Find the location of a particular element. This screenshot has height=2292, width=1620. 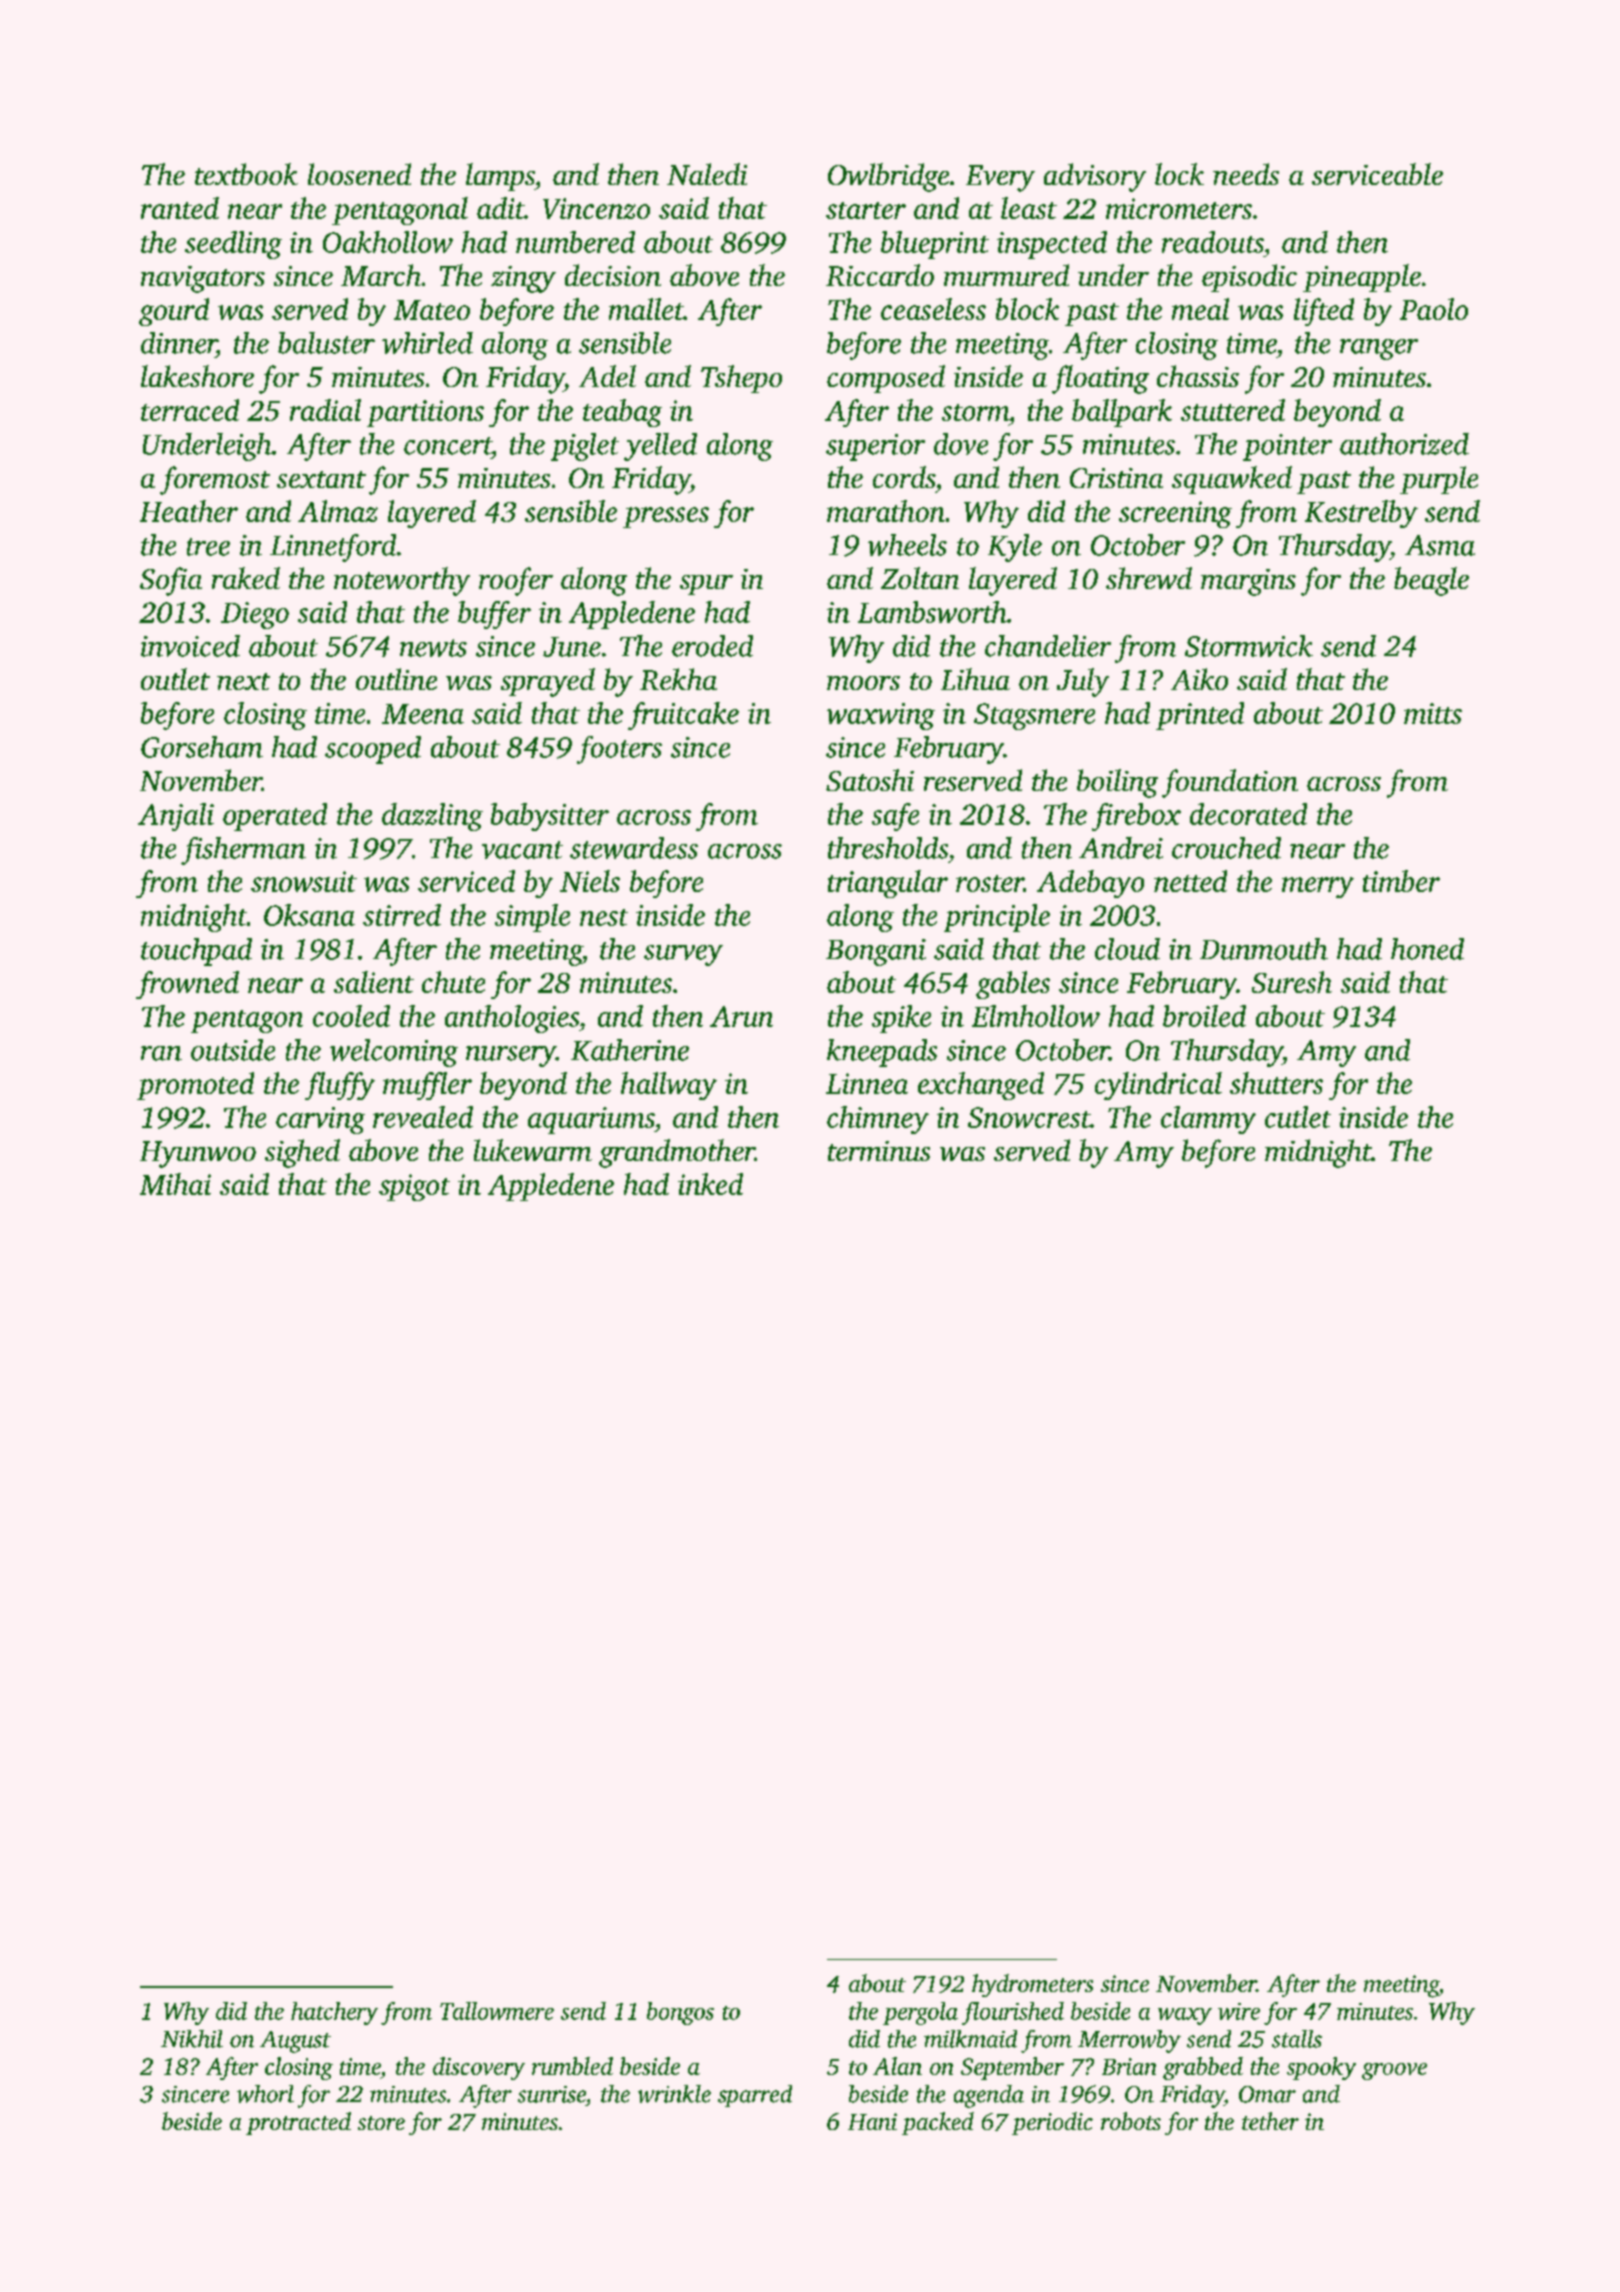

meal is located at coordinates (1200, 309).
